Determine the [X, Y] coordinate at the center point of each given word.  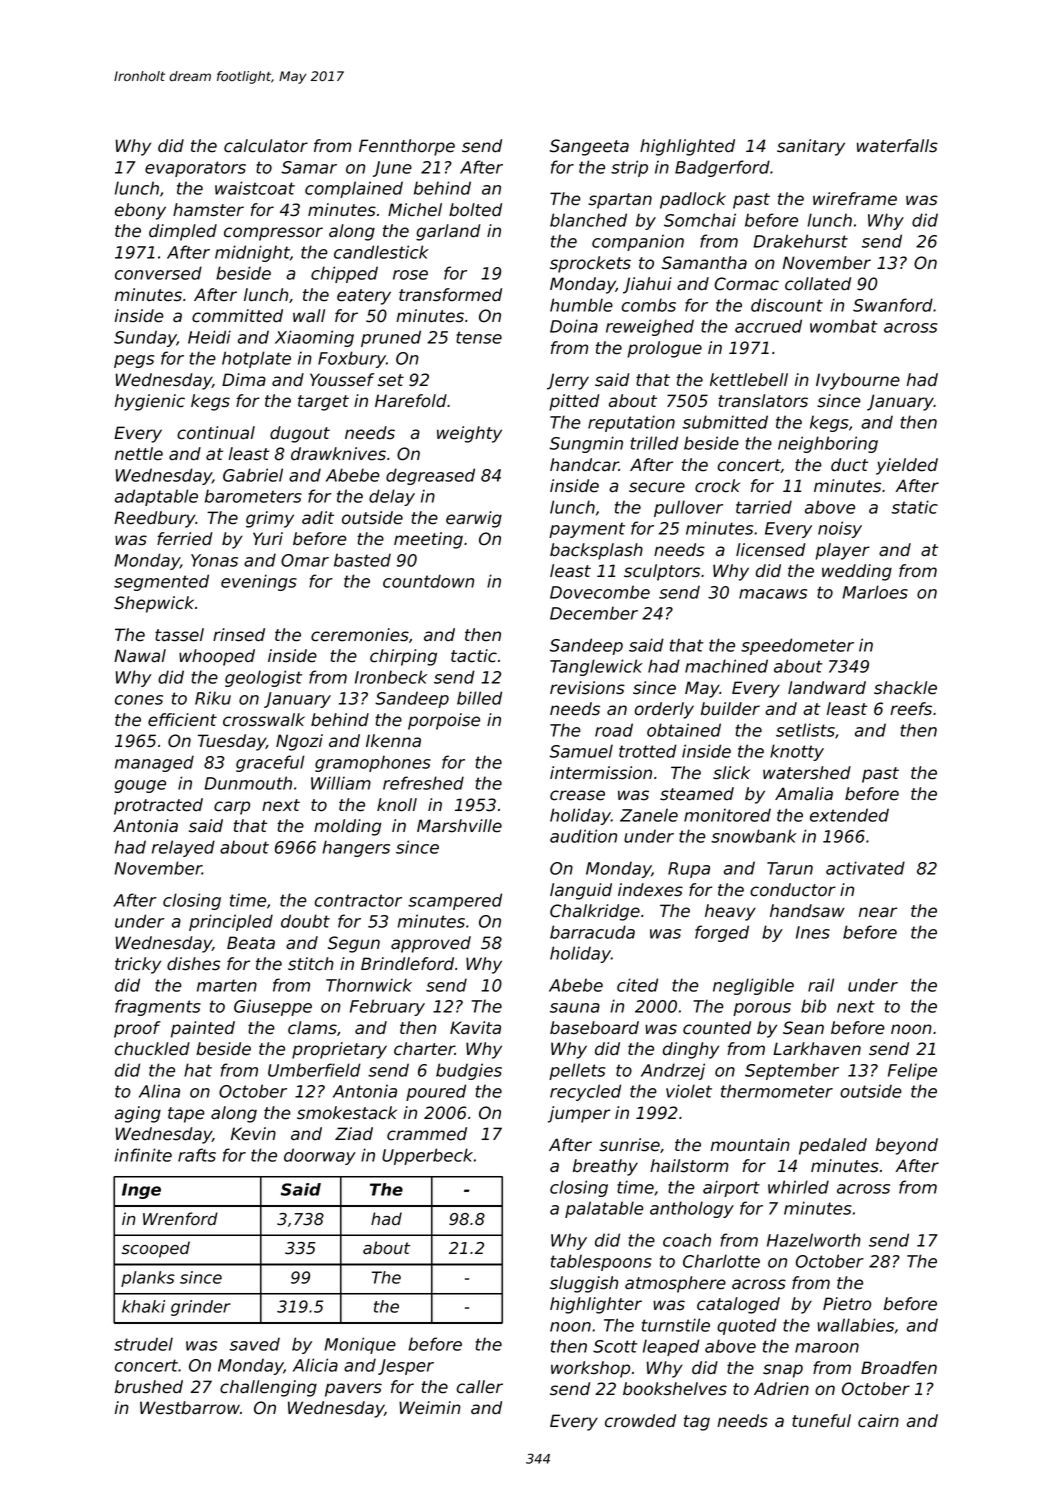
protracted [158, 806]
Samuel [581, 751]
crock [717, 486]
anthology [692, 1209]
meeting [428, 540]
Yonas [214, 560]
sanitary [811, 147]
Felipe [912, 1071]
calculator [266, 146]
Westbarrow [190, 1408]
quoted [746, 1326]
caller [480, 1387]
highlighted [687, 147]
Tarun [790, 868]
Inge [141, 1191]
